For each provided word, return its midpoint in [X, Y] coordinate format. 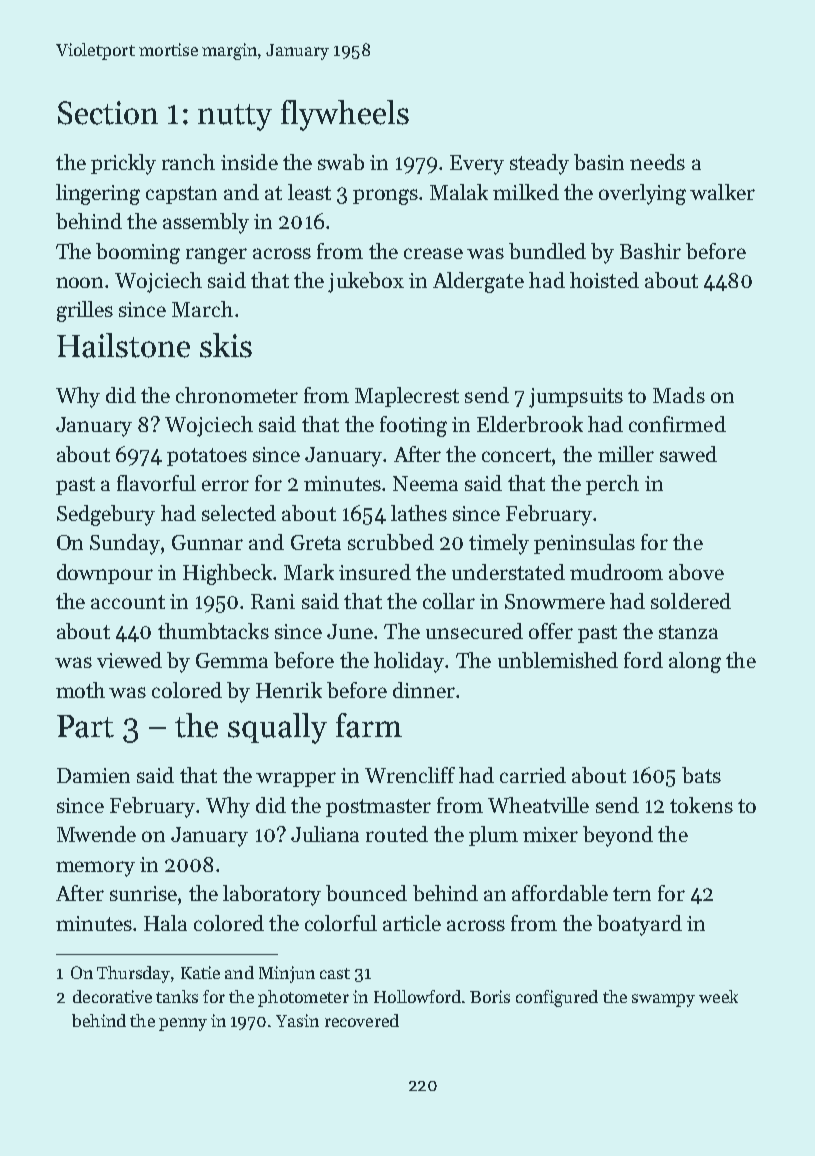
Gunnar [207, 542]
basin [599, 162]
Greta [316, 542]
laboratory [272, 895]
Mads [679, 395]
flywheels [345, 115]
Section [108, 113]
